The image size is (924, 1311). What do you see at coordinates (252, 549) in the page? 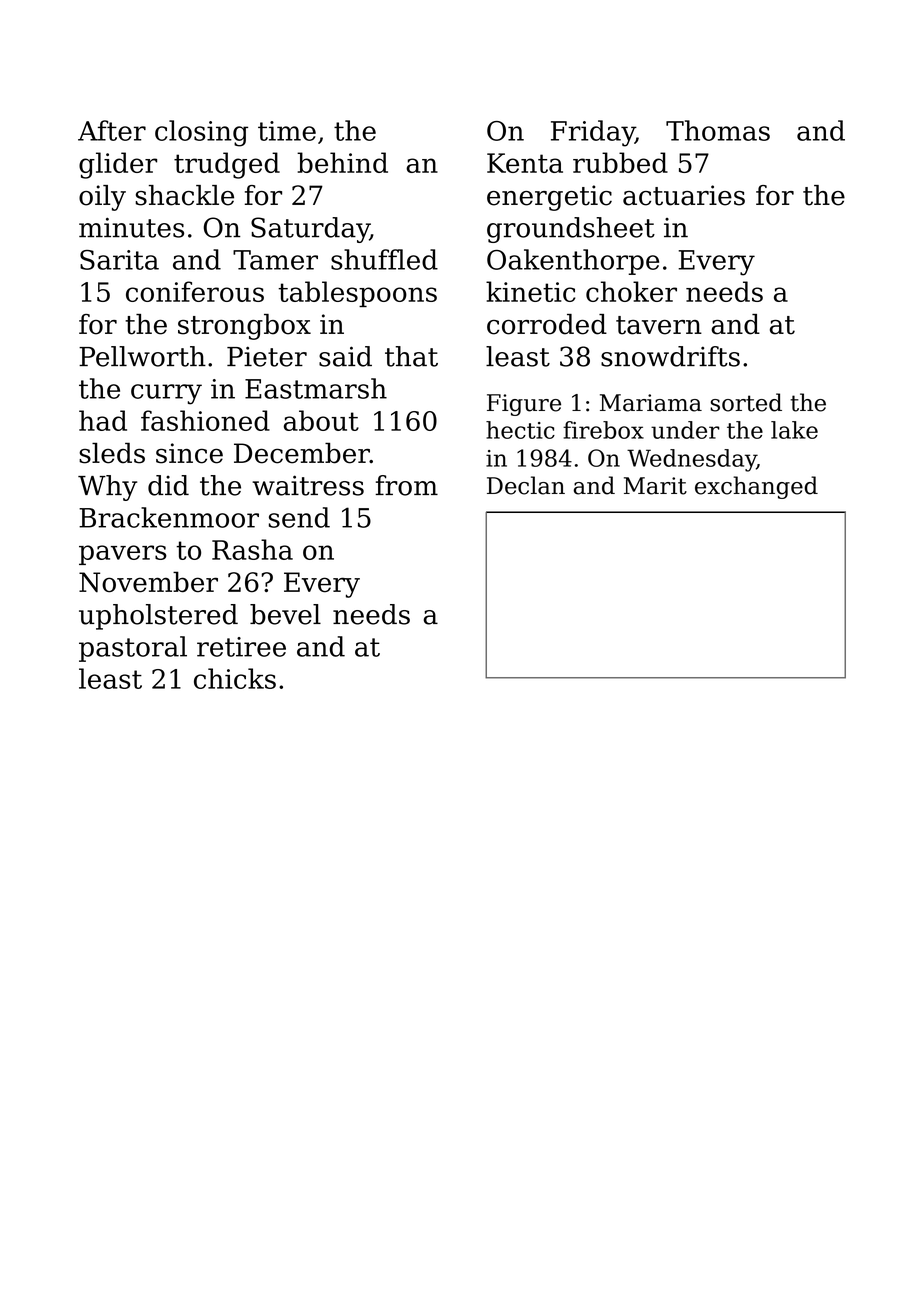
I see `Rasha` at bounding box center [252, 549].
